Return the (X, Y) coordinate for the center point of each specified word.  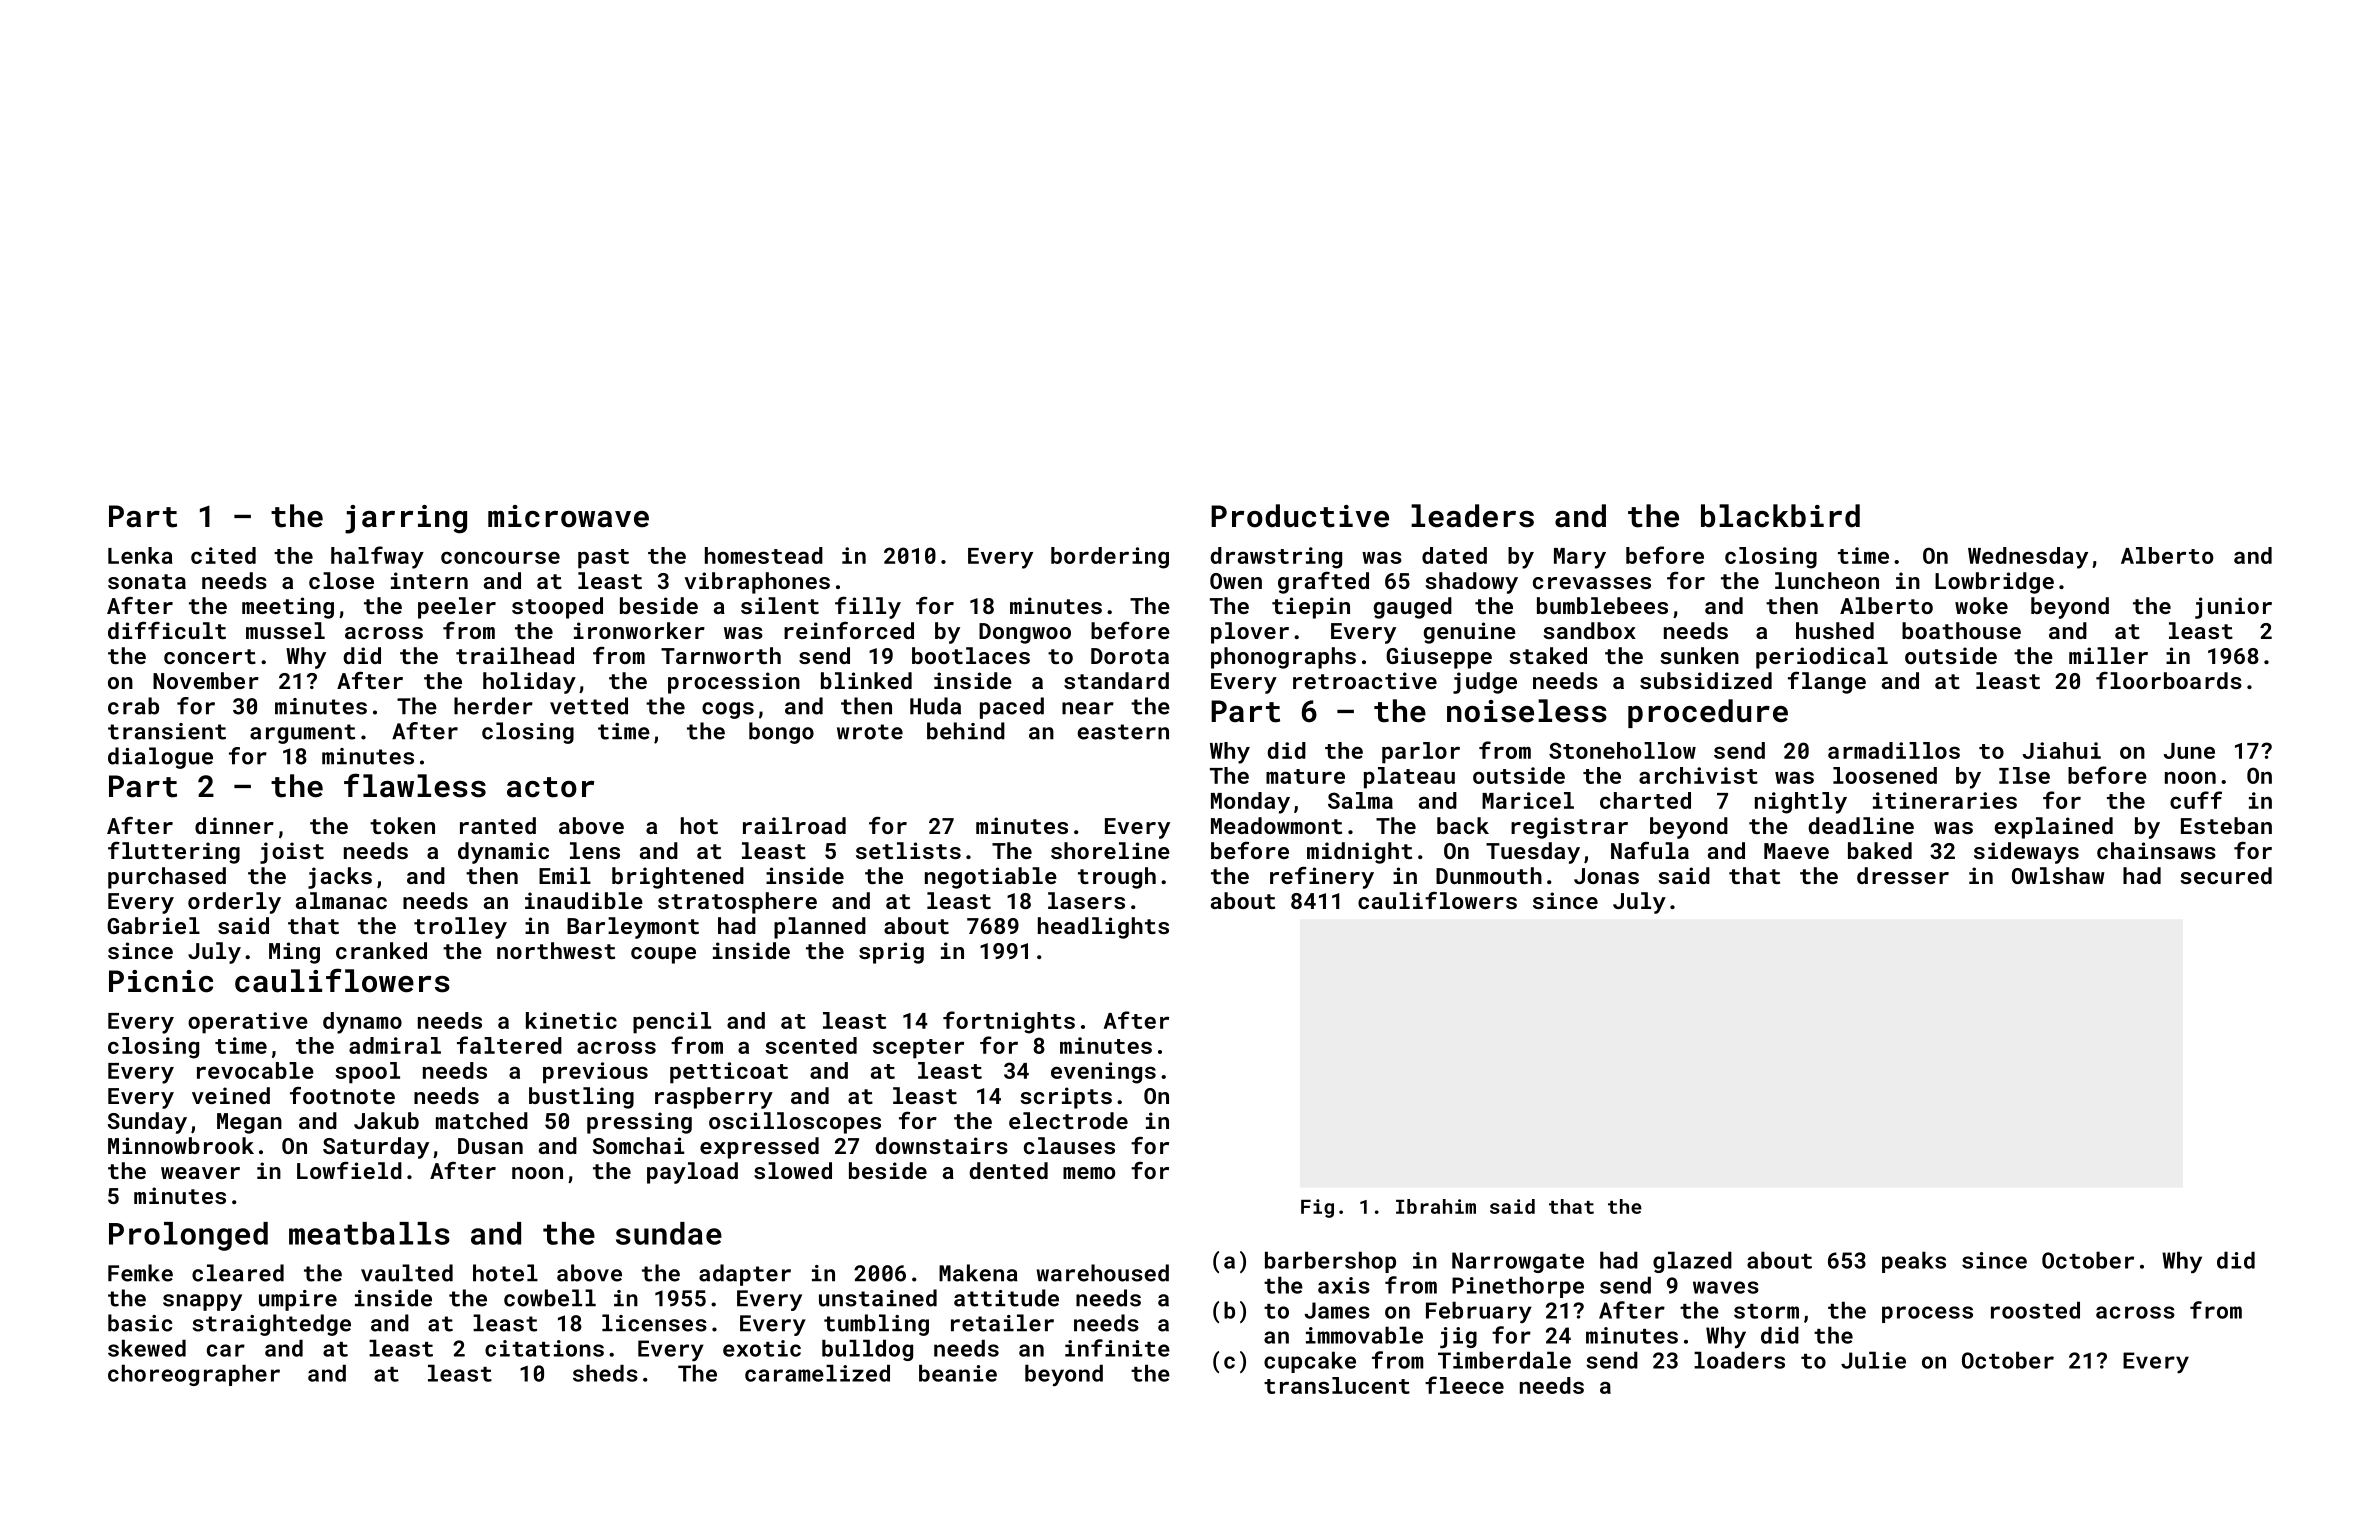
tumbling (876, 1325)
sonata (147, 581)
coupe (663, 955)
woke (1981, 605)
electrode (1068, 1120)
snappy (202, 1302)
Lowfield (349, 1170)
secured (2226, 875)
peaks (1914, 1262)
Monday (1250, 803)
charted (1645, 800)
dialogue (160, 758)
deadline (1861, 825)
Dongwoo (1025, 633)
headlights (1103, 928)
